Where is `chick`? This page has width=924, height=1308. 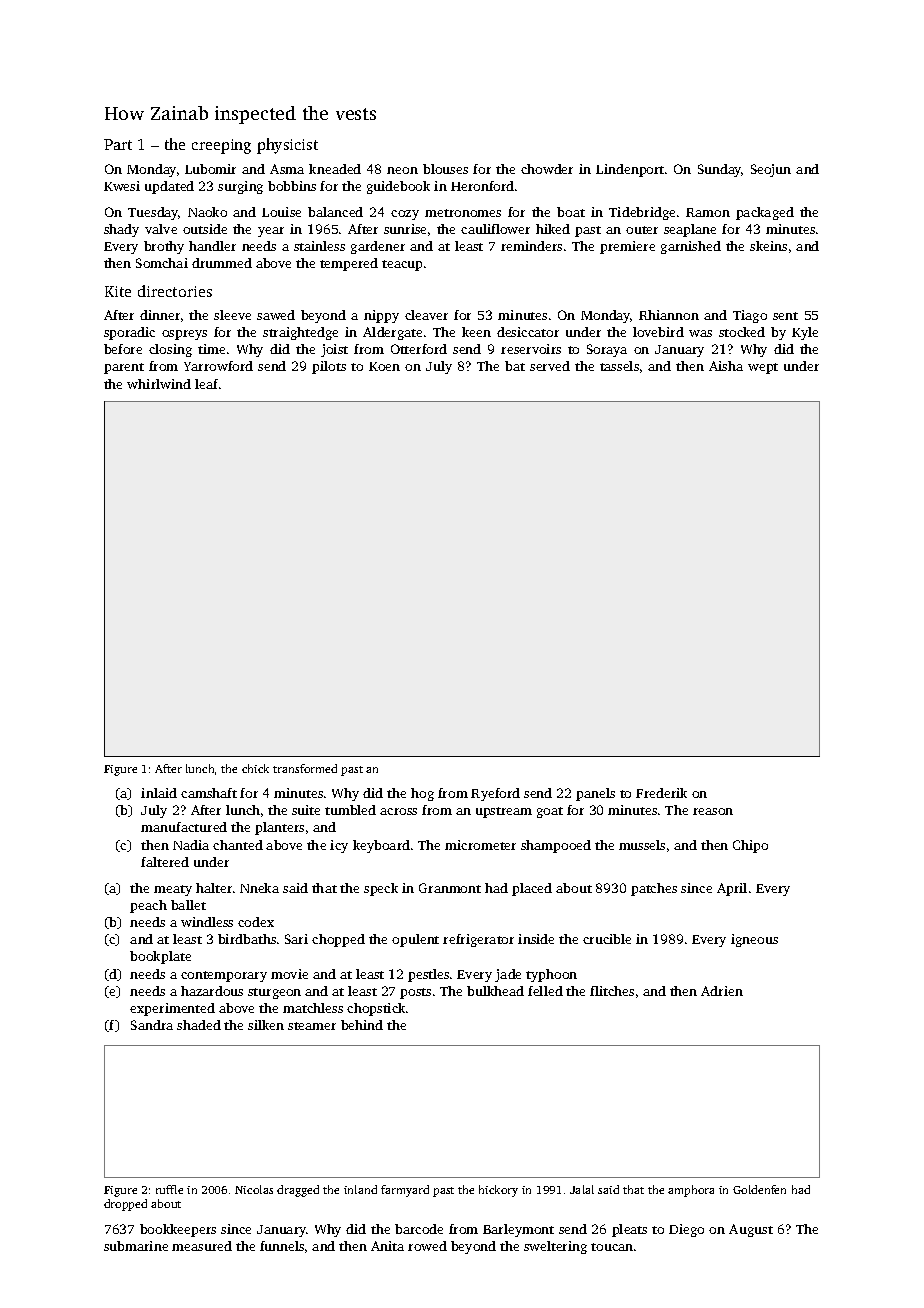 chick is located at coordinates (255, 768).
